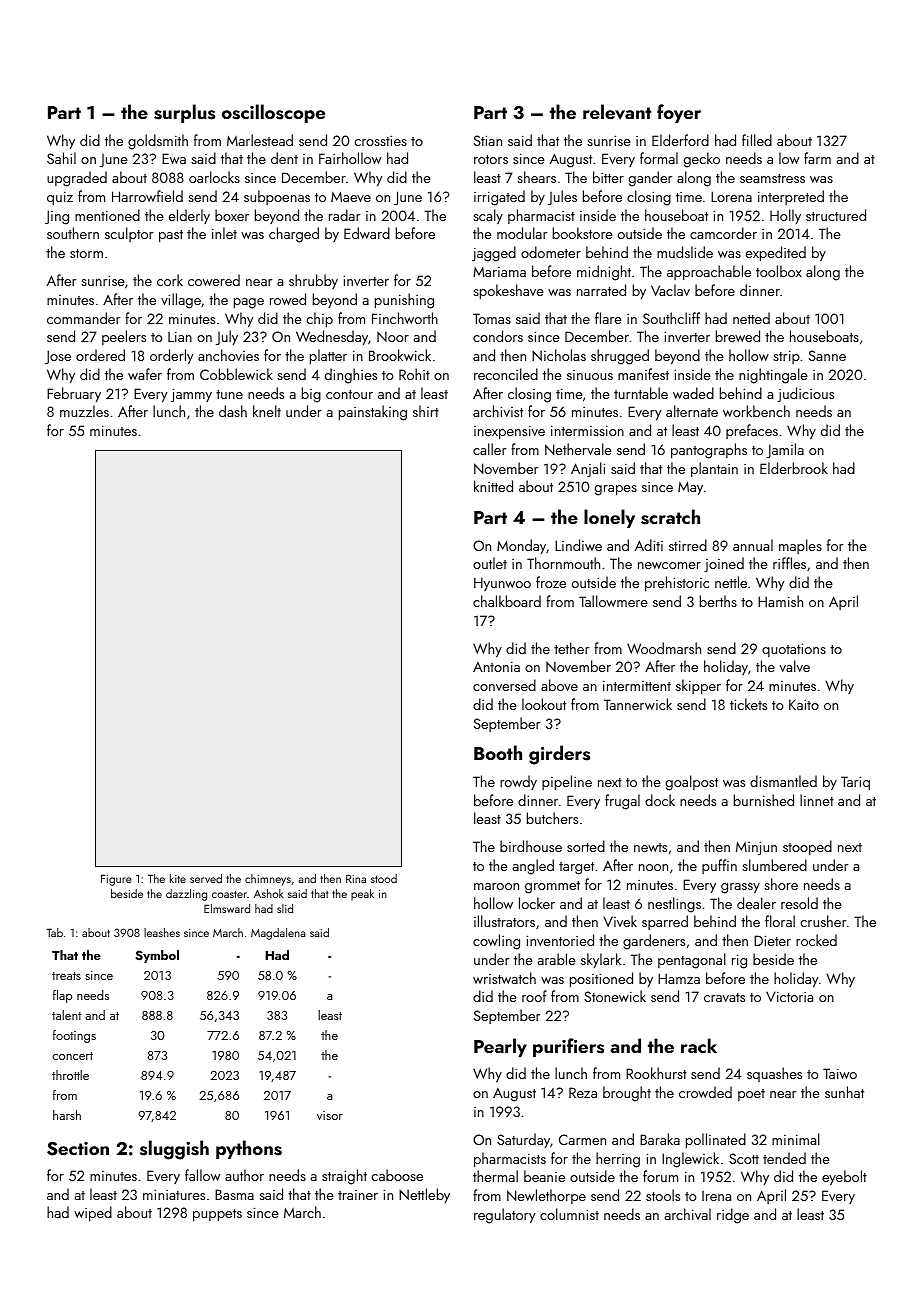 This screenshot has width=924, height=1308. I want to click on wiped, so click(93, 1213).
